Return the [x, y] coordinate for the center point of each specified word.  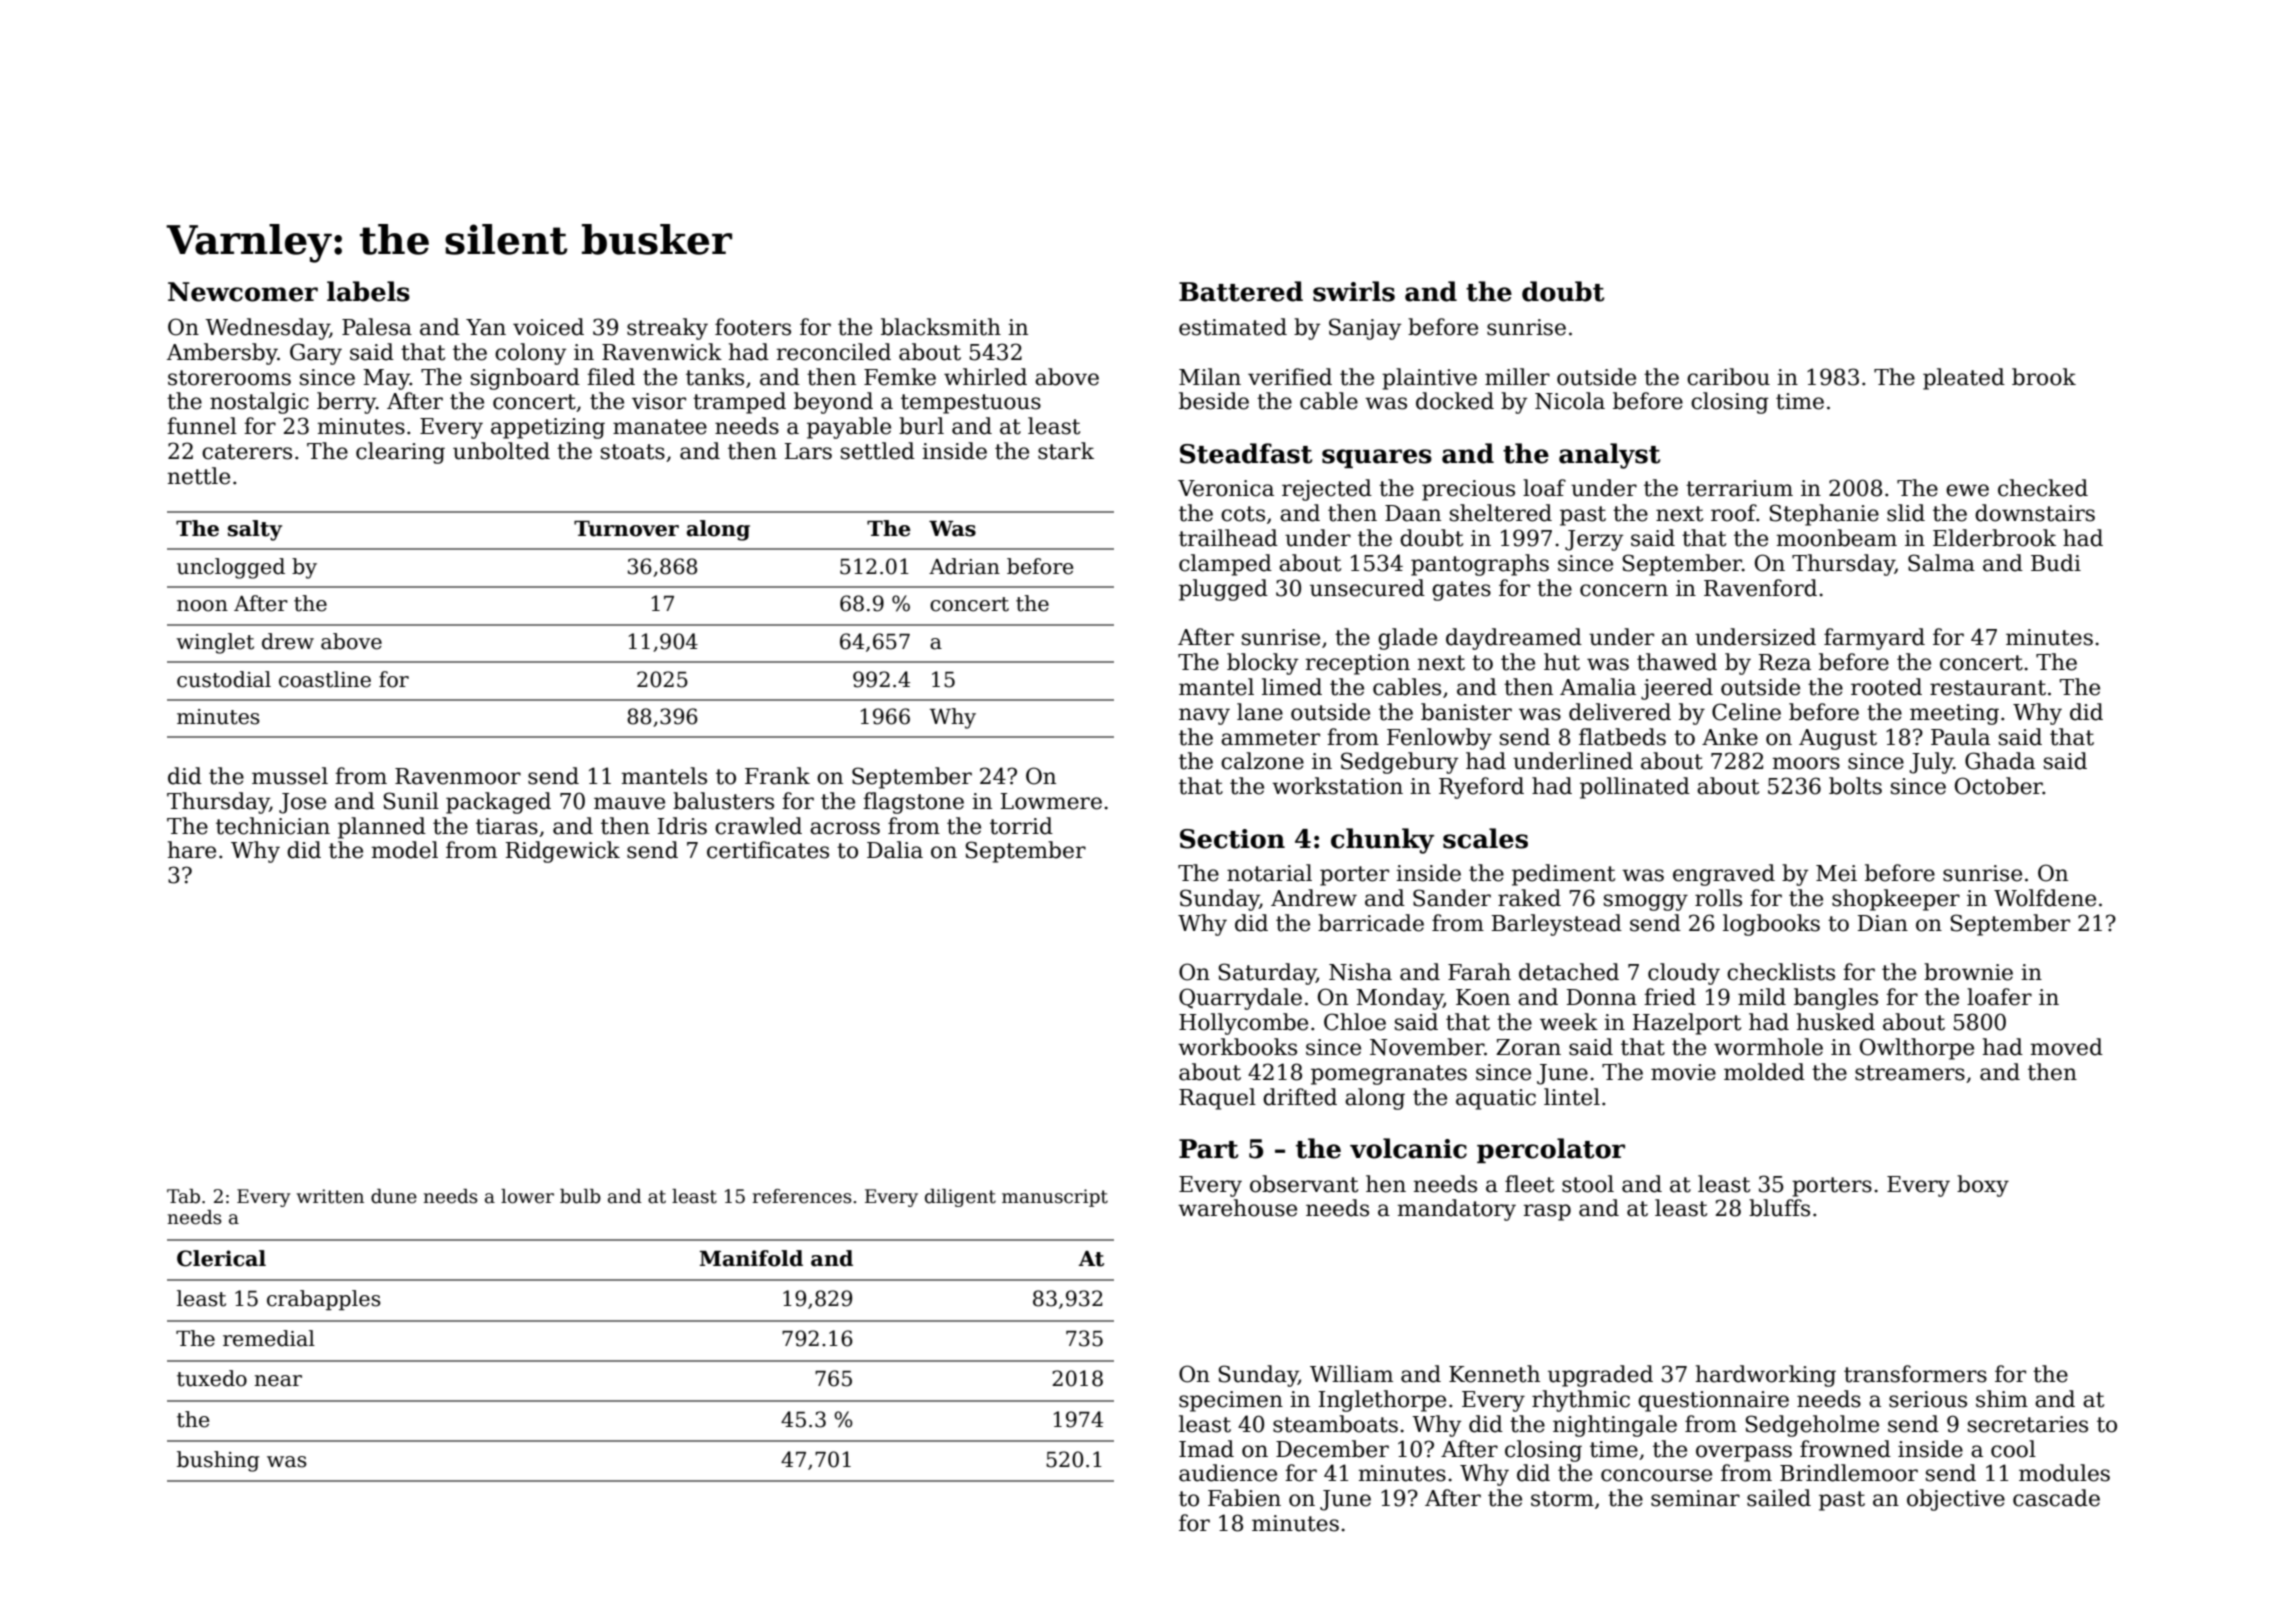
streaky [667, 329]
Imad [1206, 1449]
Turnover [626, 529]
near [278, 1381]
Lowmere [1051, 801]
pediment [1563, 875]
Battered [1241, 291]
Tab [183, 1196]
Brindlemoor [1849, 1473]
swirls [1354, 291]
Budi [2056, 563]
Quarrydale [1240, 999]
